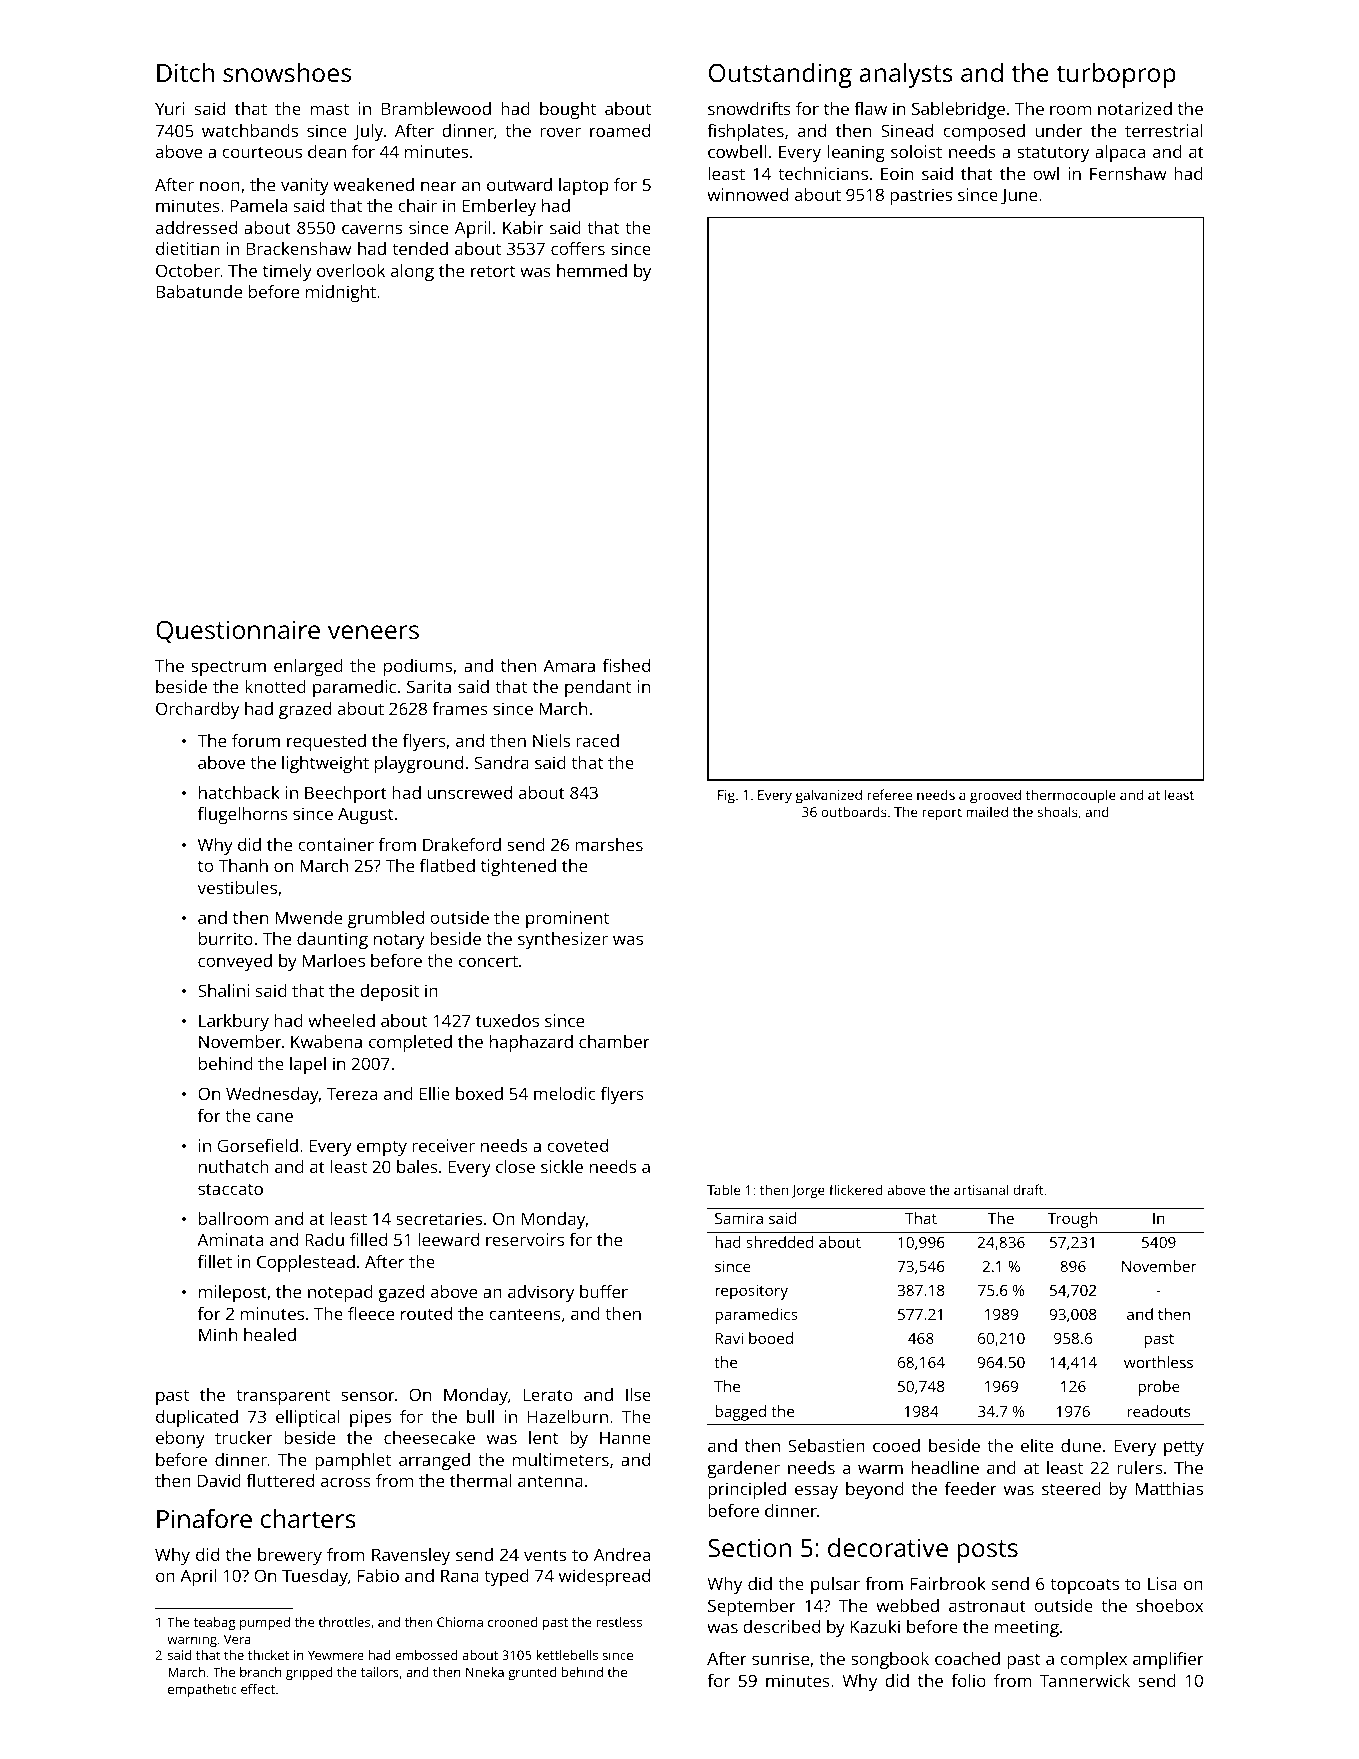 This image has height=1759, width=1359. Describe the element at coordinates (726, 797) in the image. I see `Fig` at that location.
